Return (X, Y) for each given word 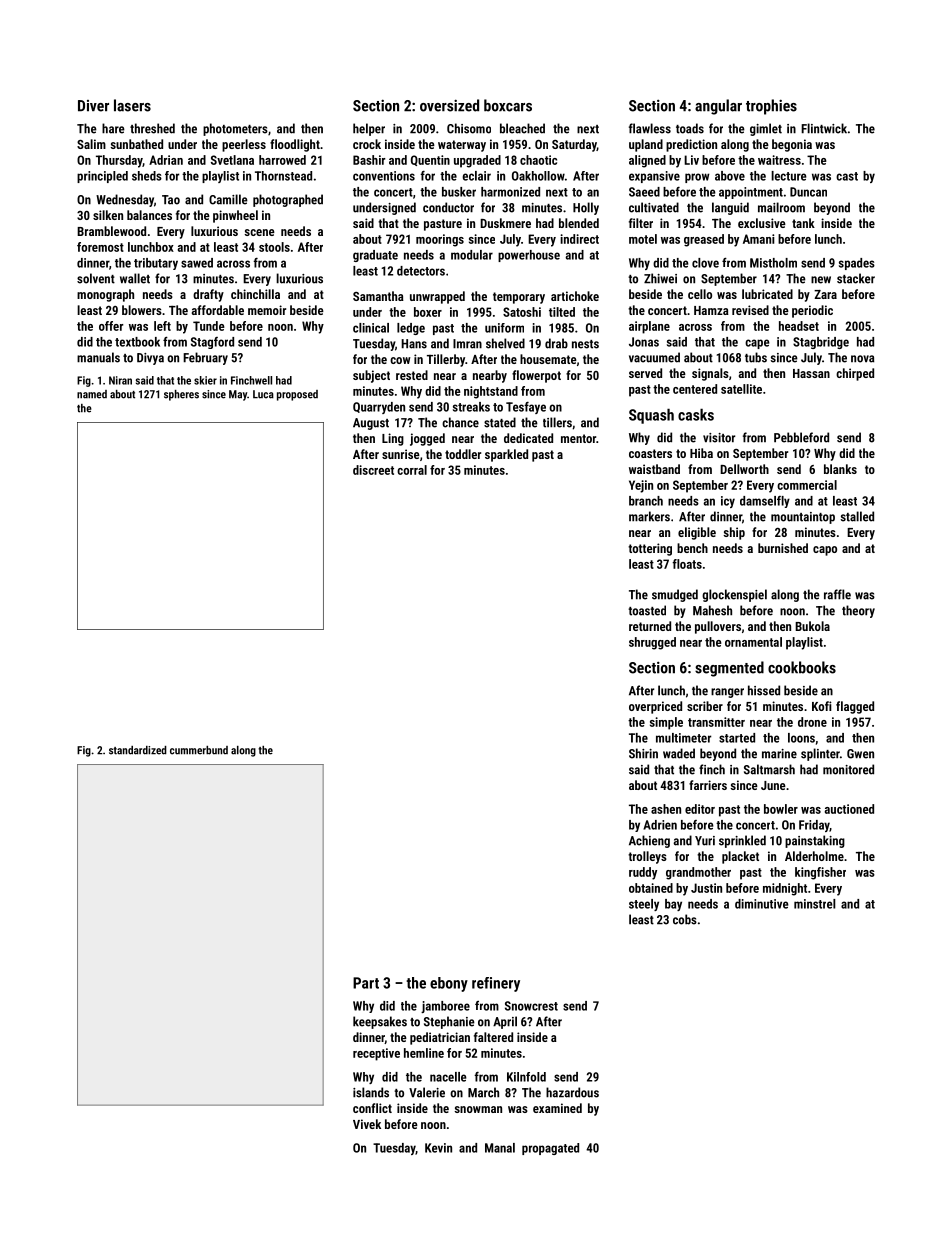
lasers (132, 105)
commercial (807, 485)
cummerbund (199, 750)
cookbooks (802, 667)
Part (366, 983)
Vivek (367, 1124)
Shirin (643, 753)
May (238, 395)
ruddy (643, 873)
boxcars (508, 105)
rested (412, 375)
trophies (771, 107)
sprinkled (742, 841)
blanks (840, 469)
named (92, 394)
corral (412, 470)
